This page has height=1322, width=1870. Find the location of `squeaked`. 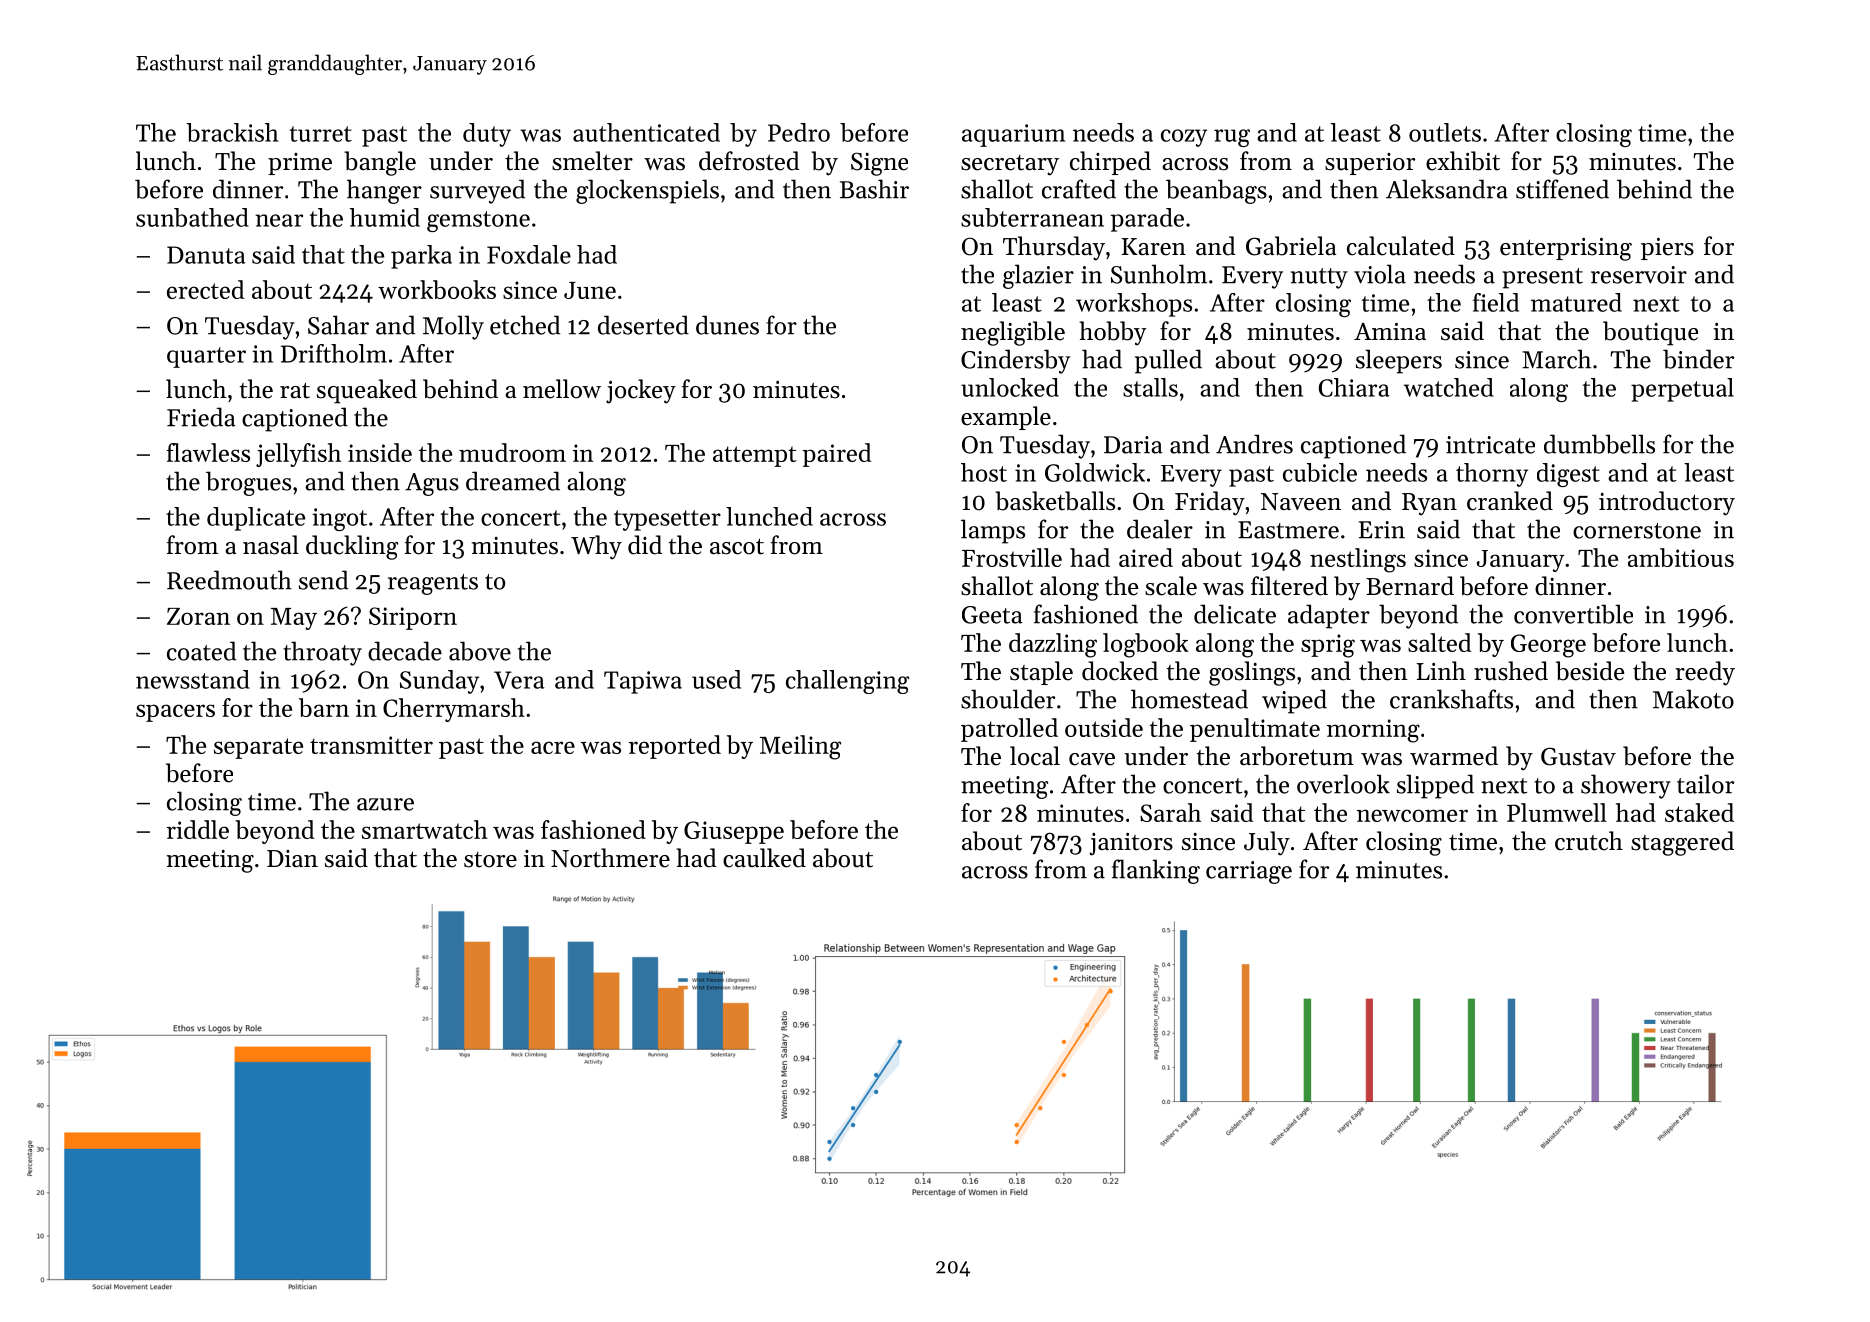

squeaked is located at coordinates (367, 391).
